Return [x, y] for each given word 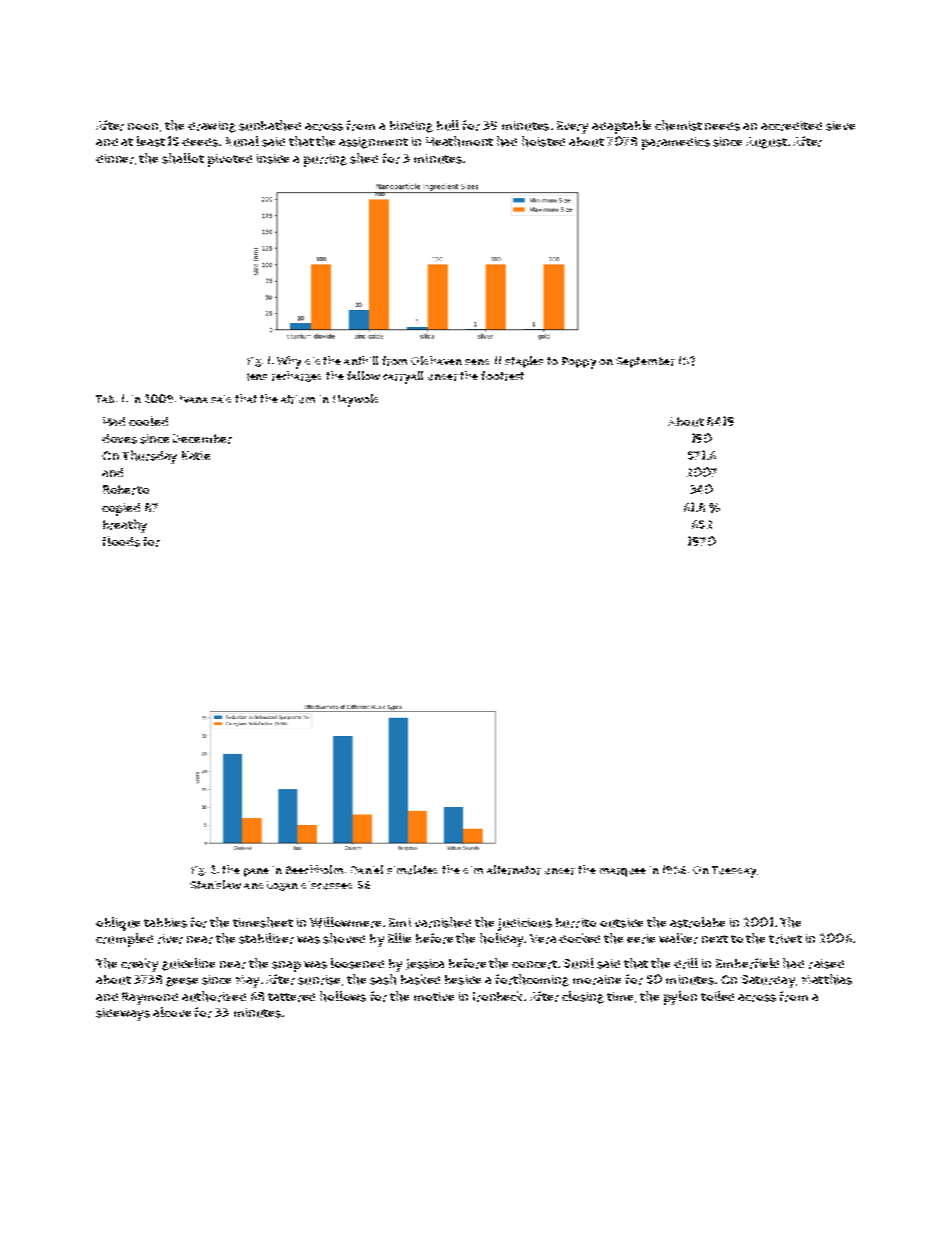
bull [448, 125]
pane [256, 872]
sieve [840, 126]
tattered [291, 997]
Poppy [579, 363]
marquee [623, 872]
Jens [257, 377]
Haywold [355, 400]
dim [473, 870]
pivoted [230, 160]
